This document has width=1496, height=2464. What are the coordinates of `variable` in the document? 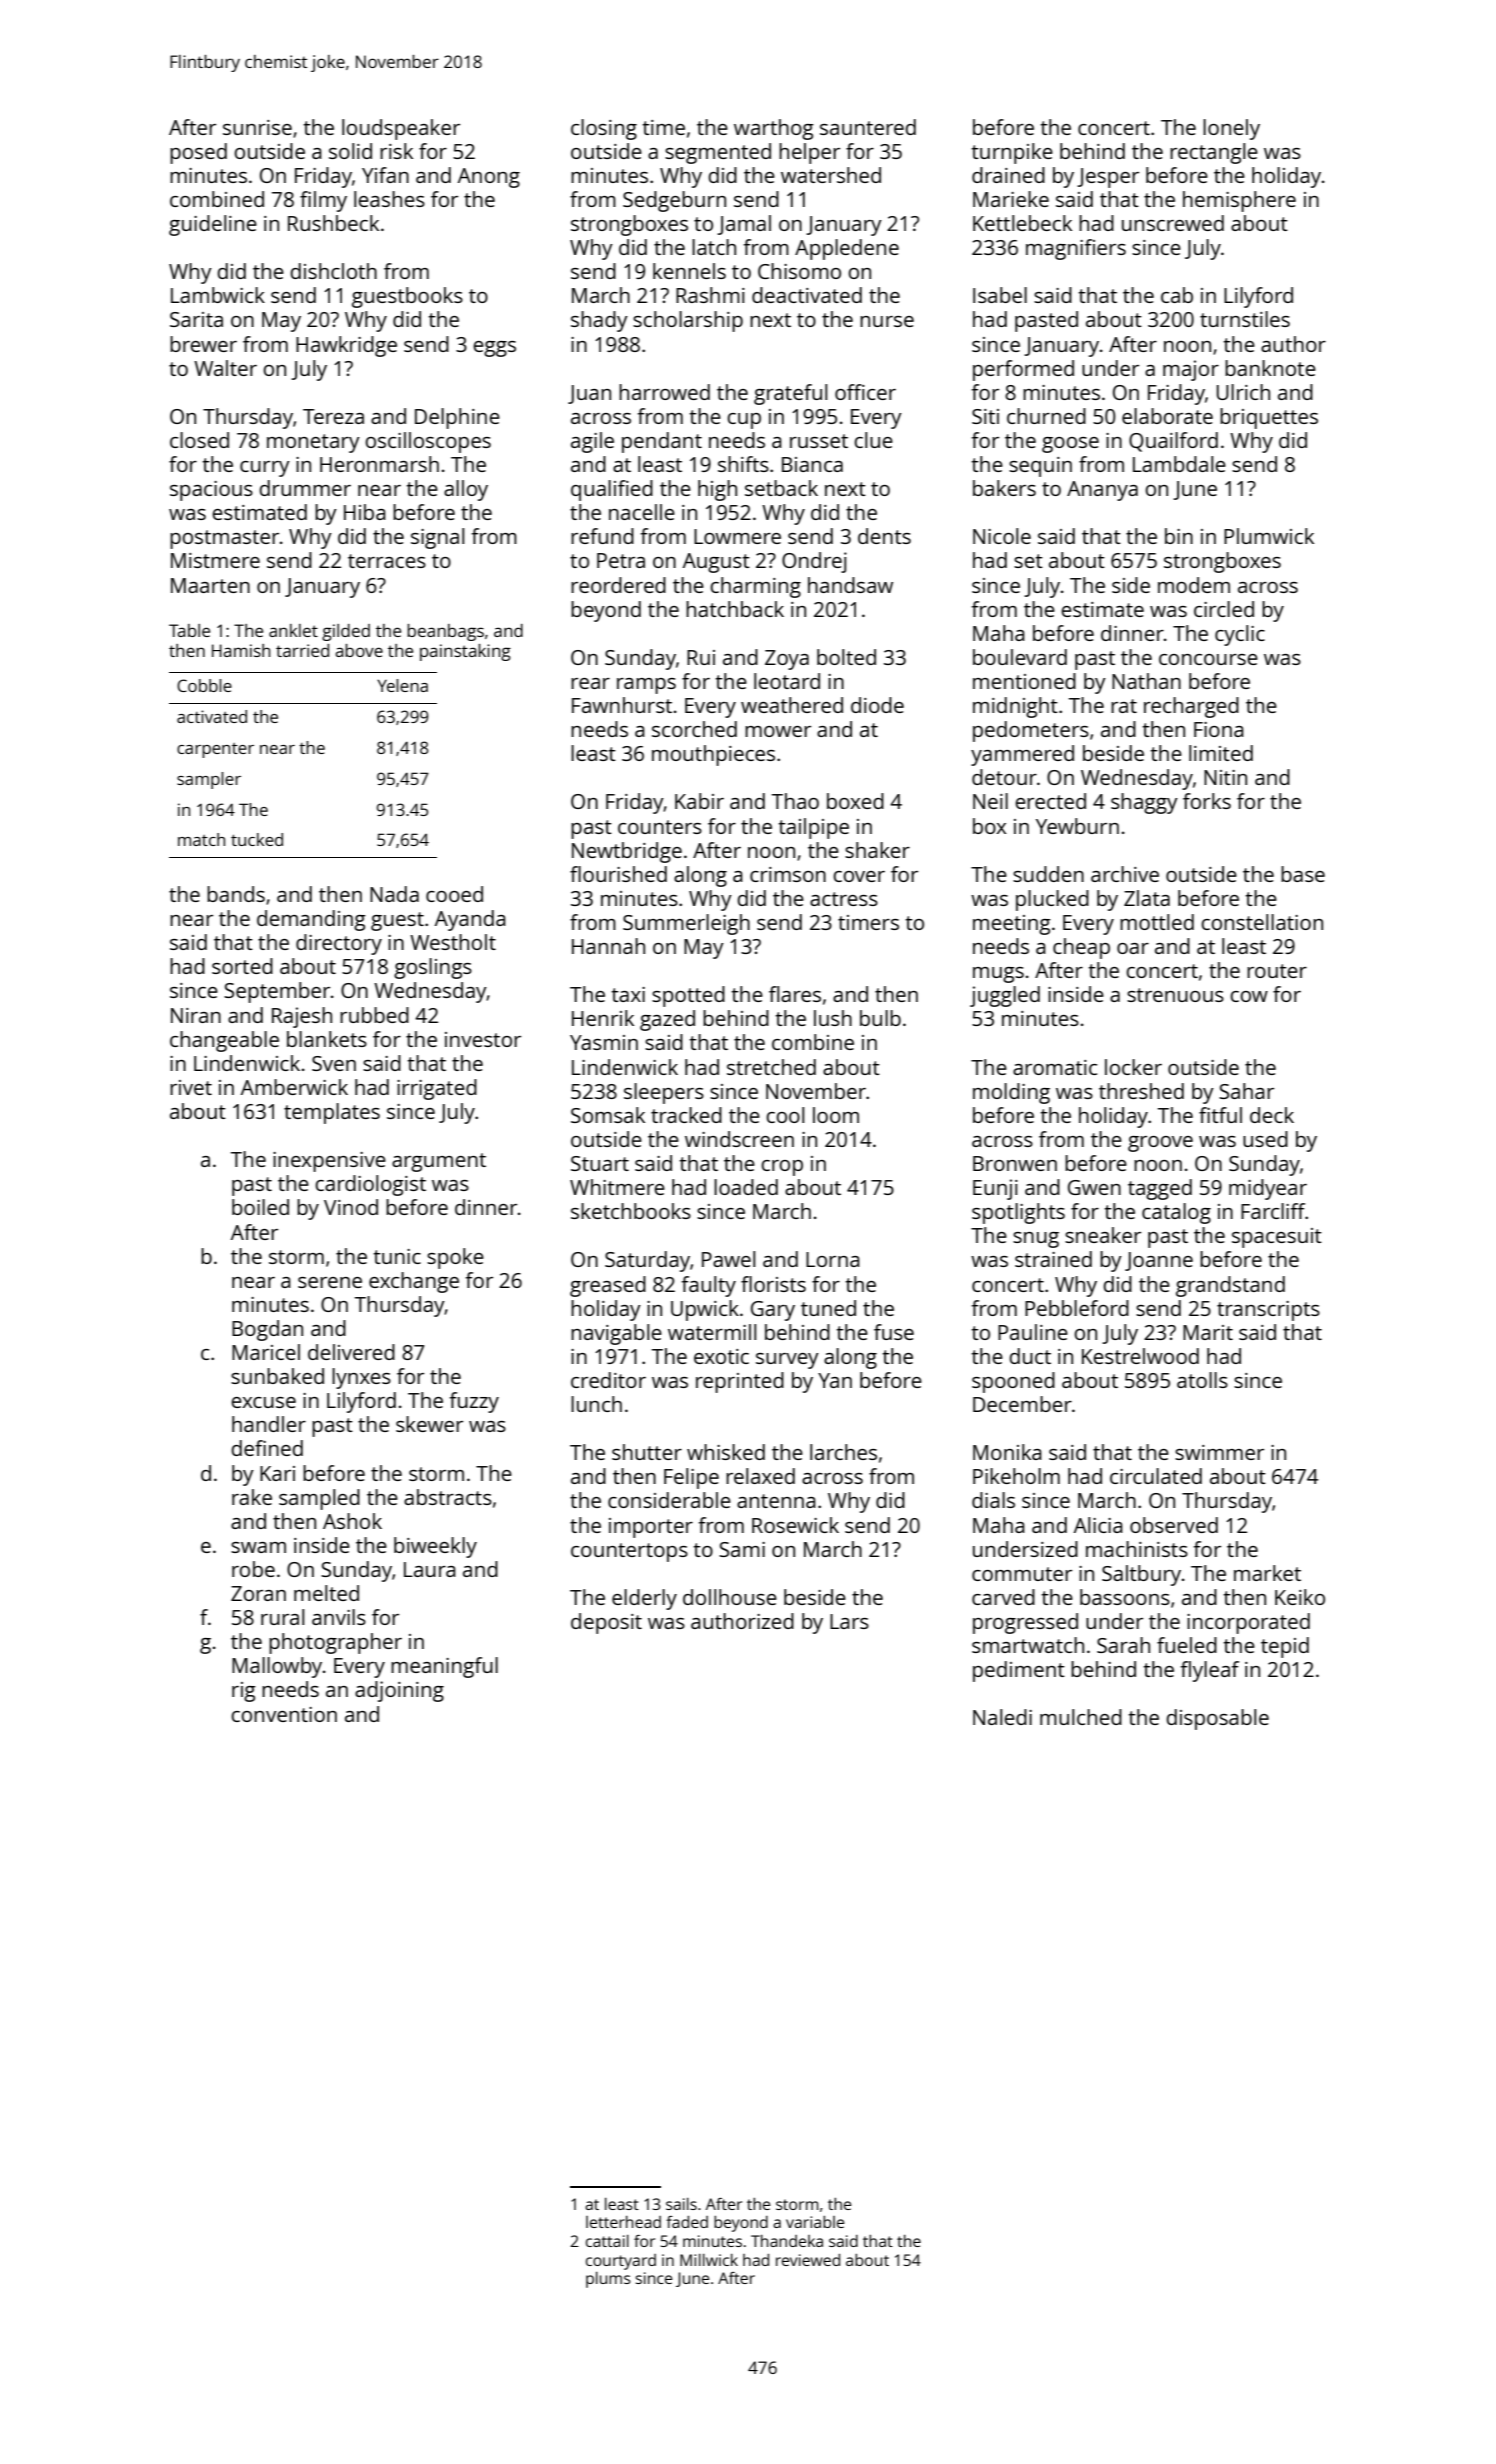 It's located at (815, 2222).
